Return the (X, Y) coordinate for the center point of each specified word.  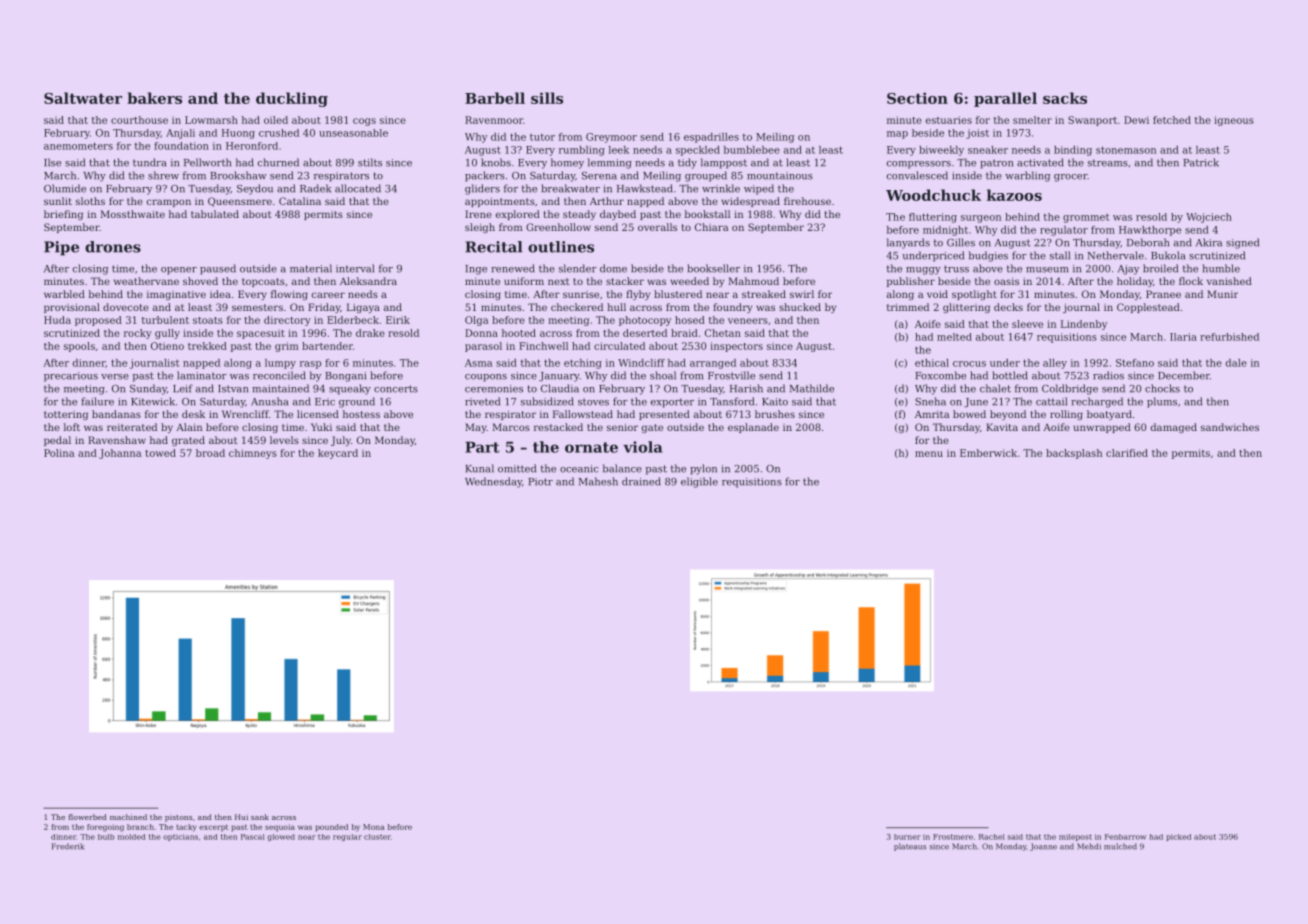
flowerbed (87, 817)
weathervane (146, 281)
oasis (1006, 281)
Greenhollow (558, 227)
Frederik (68, 846)
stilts (370, 162)
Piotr (540, 482)
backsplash (1074, 454)
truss (956, 269)
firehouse (807, 201)
